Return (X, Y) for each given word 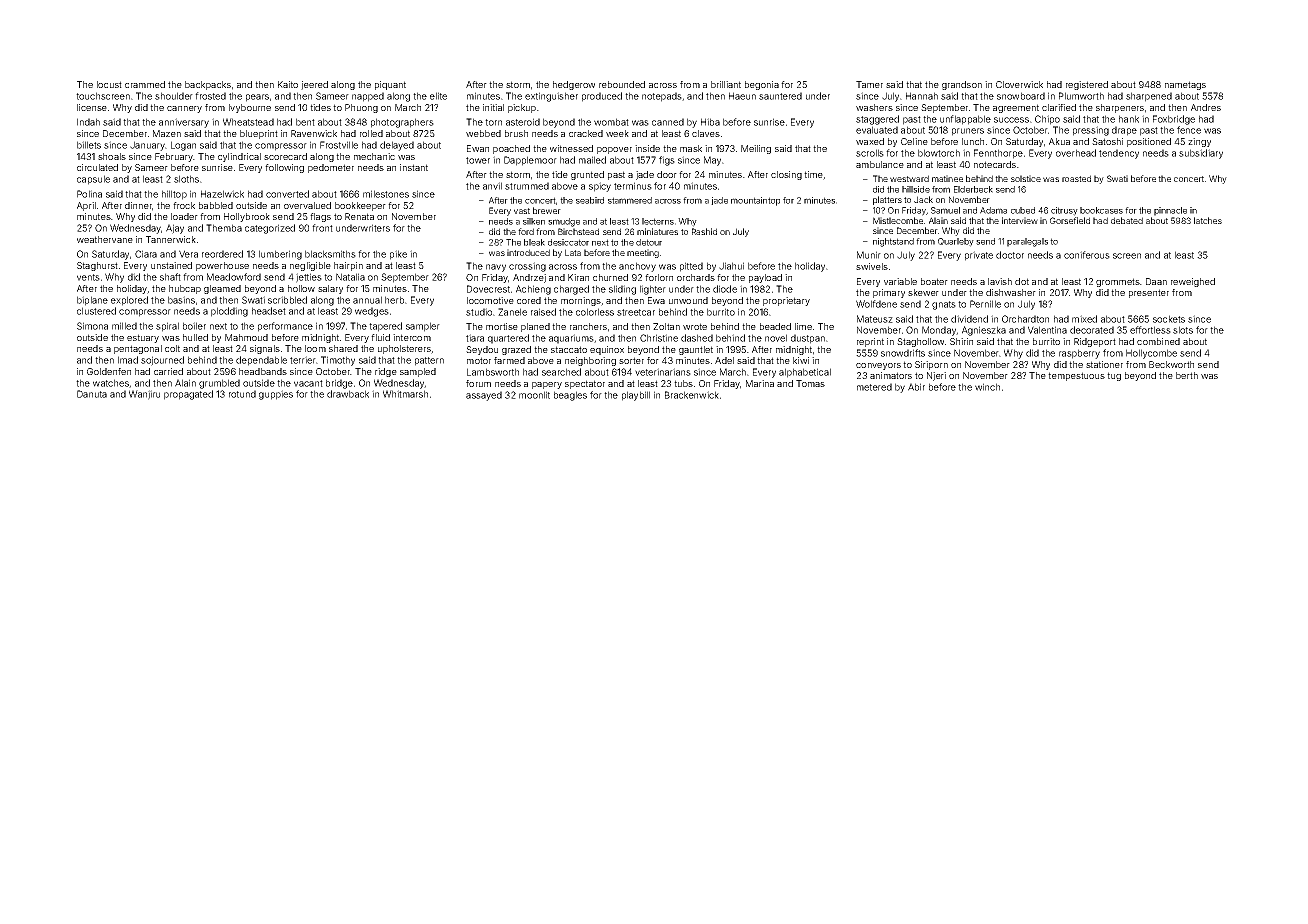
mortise (502, 326)
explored (129, 301)
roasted (1076, 178)
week (617, 133)
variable (900, 281)
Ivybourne (250, 108)
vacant (308, 383)
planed (535, 327)
